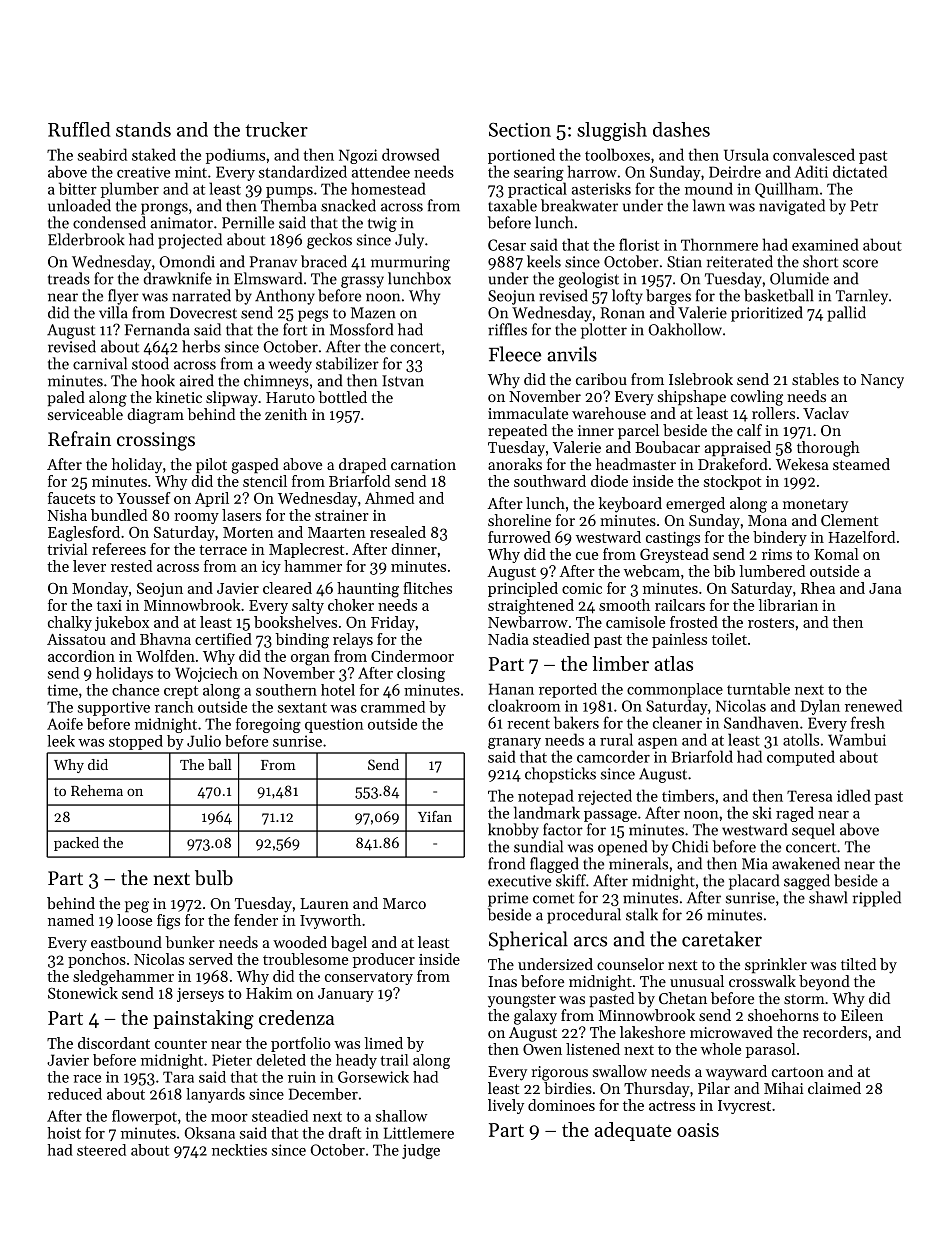  I want to click on discordant, so click(114, 1043).
